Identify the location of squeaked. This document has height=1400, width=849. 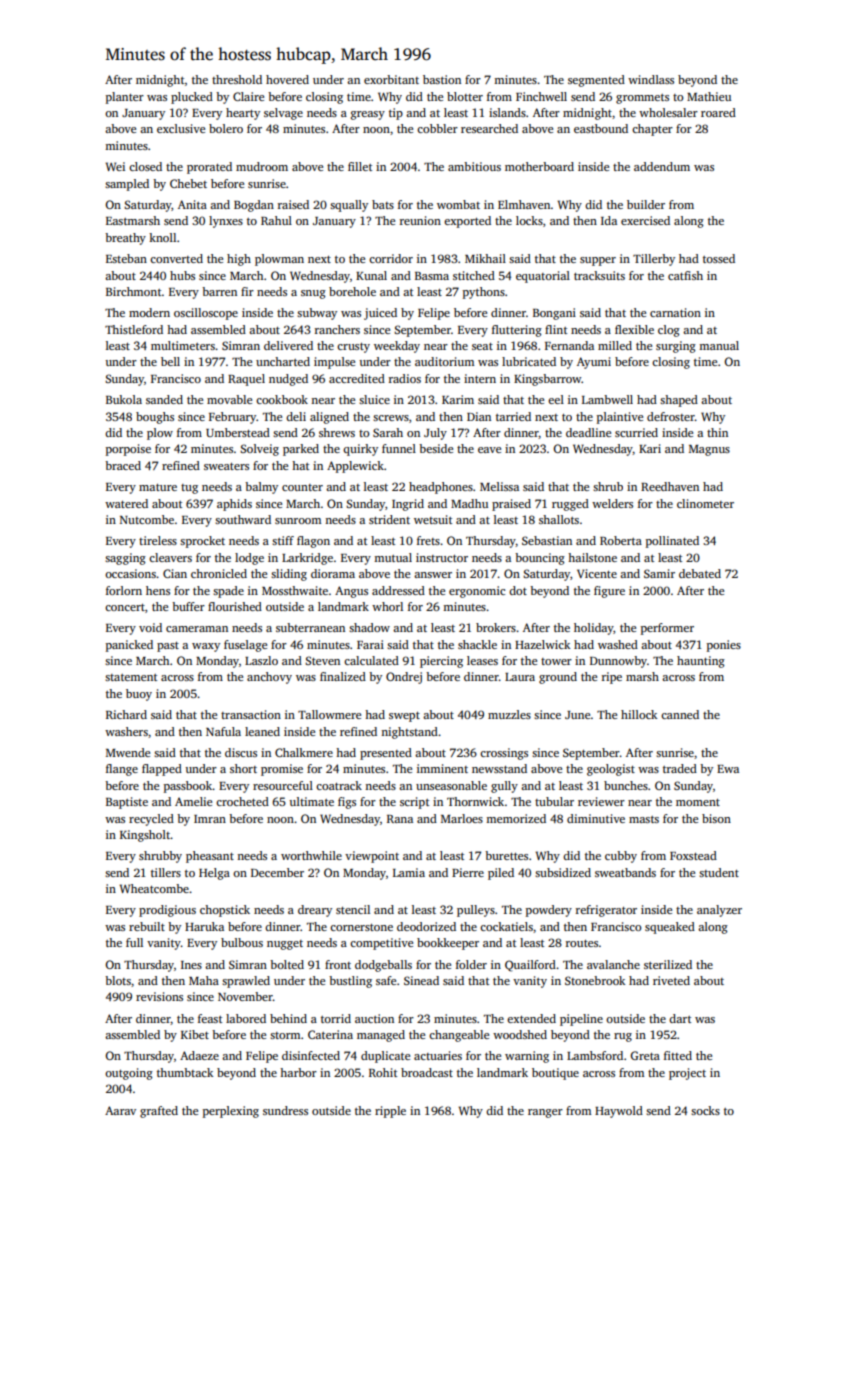
(670, 928).
